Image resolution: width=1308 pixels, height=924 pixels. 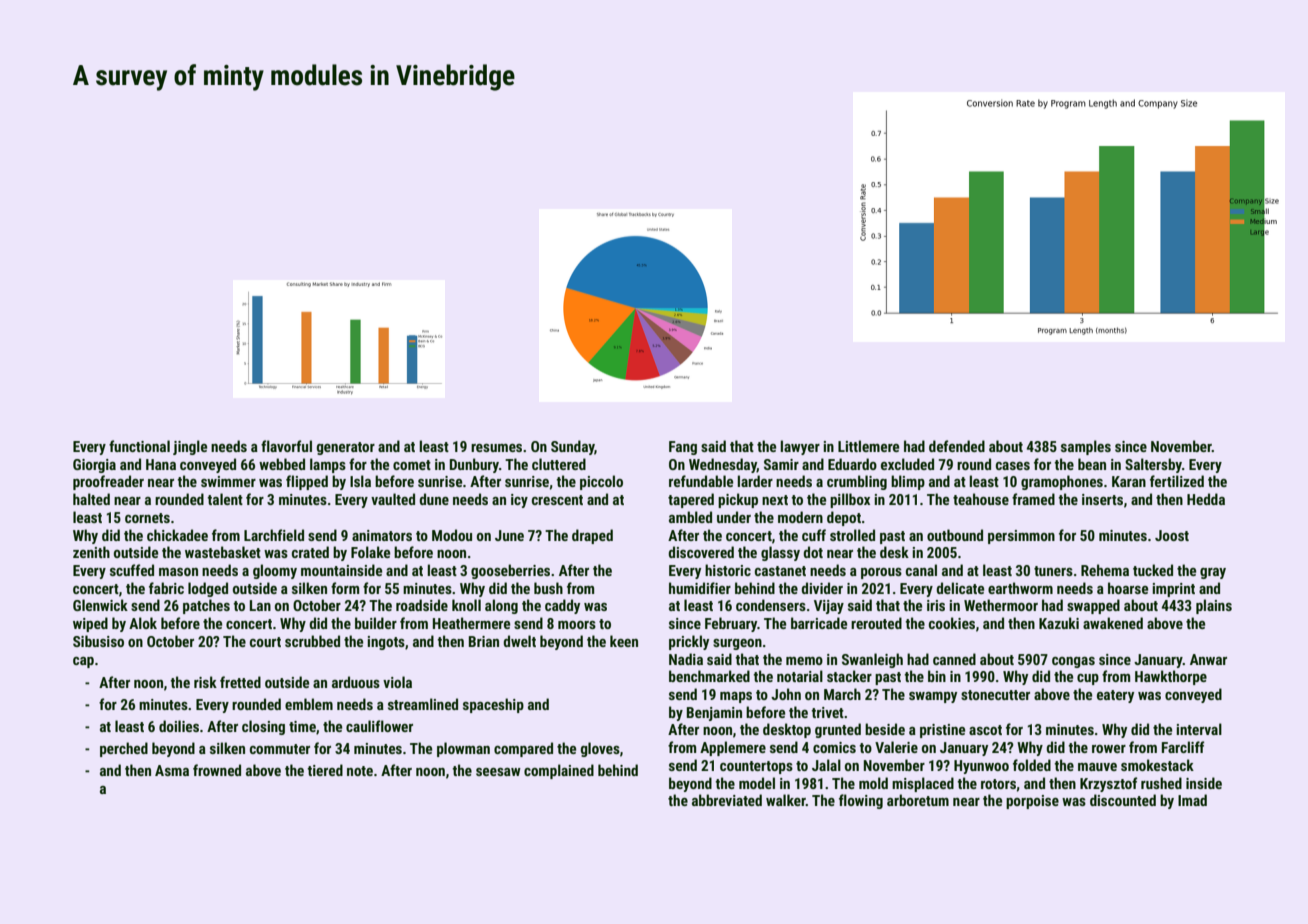 I want to click on frowned, so click(x=217, y=770).
